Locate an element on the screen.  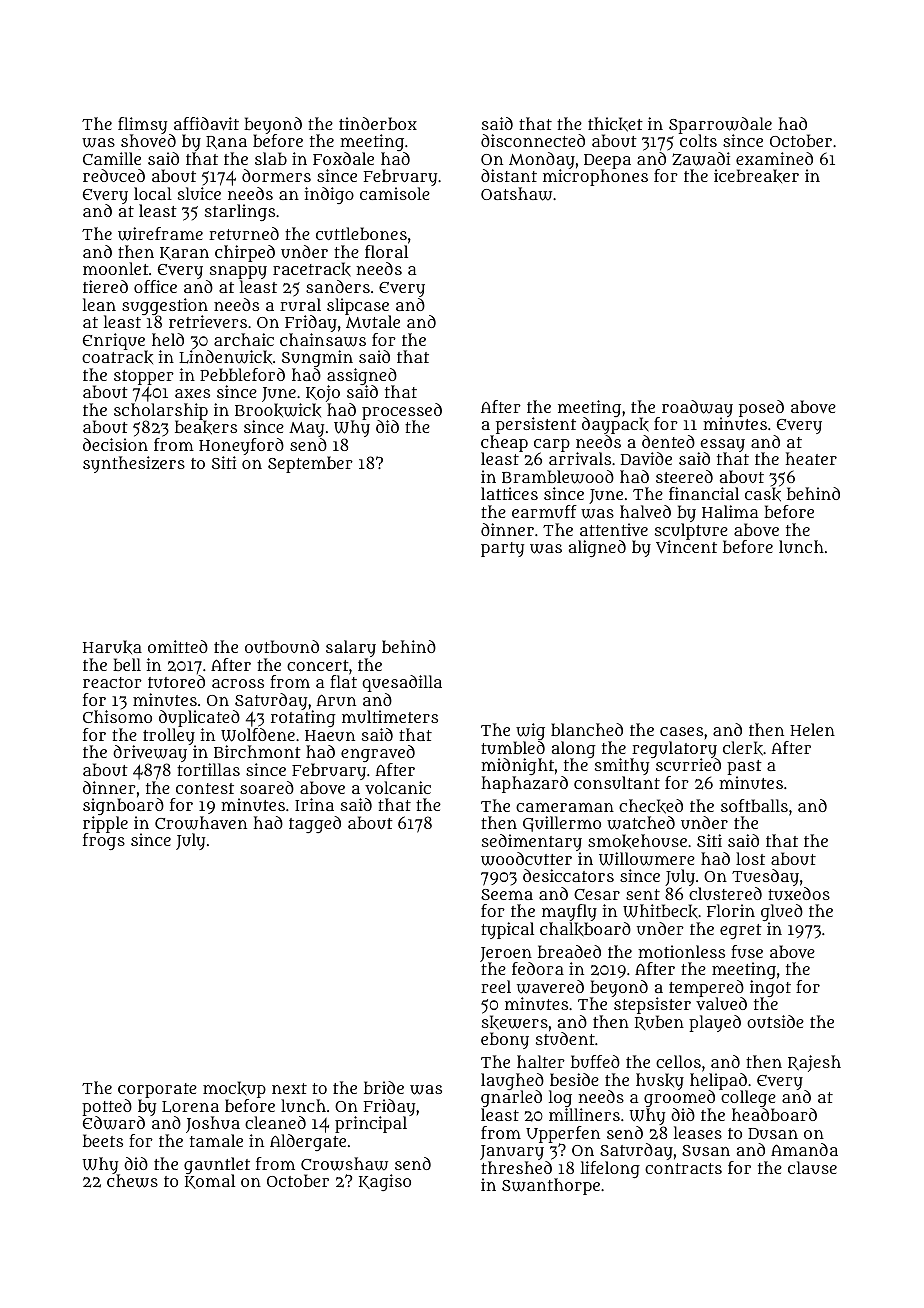
archaic is located at coordinates (244, 339).
